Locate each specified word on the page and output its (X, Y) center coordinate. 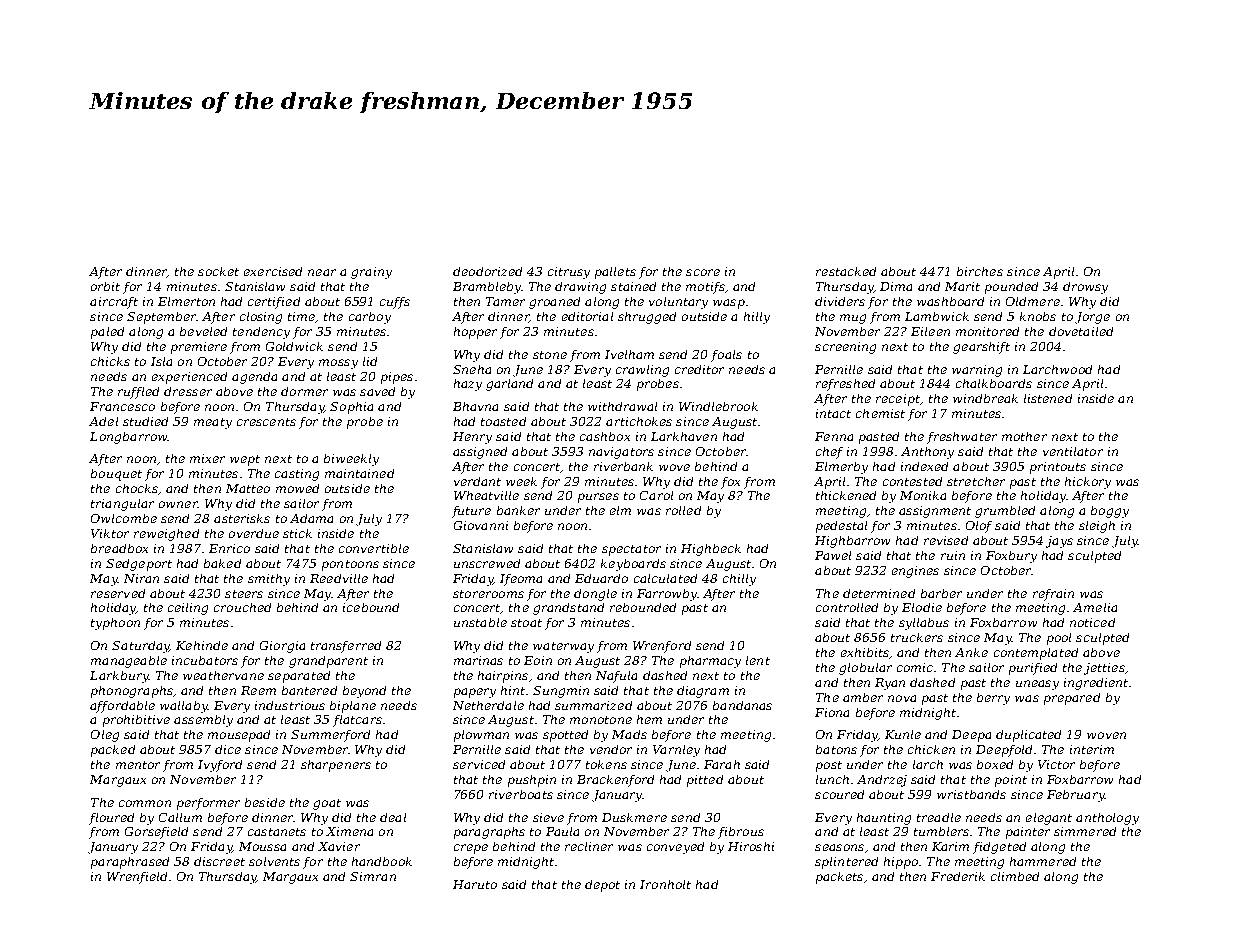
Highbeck (711, 550)
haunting (884, 819)
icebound (371, 607)
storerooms (488, 594)
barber (941, 593)
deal (393, 817)
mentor (138, 765)
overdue (254, 533)
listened (1048, 398)
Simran (373, 876)
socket (218, 271)
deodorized (487, 271)
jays (1059, 542)
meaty (213, 423)
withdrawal (622, 406)
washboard (950, 301)
